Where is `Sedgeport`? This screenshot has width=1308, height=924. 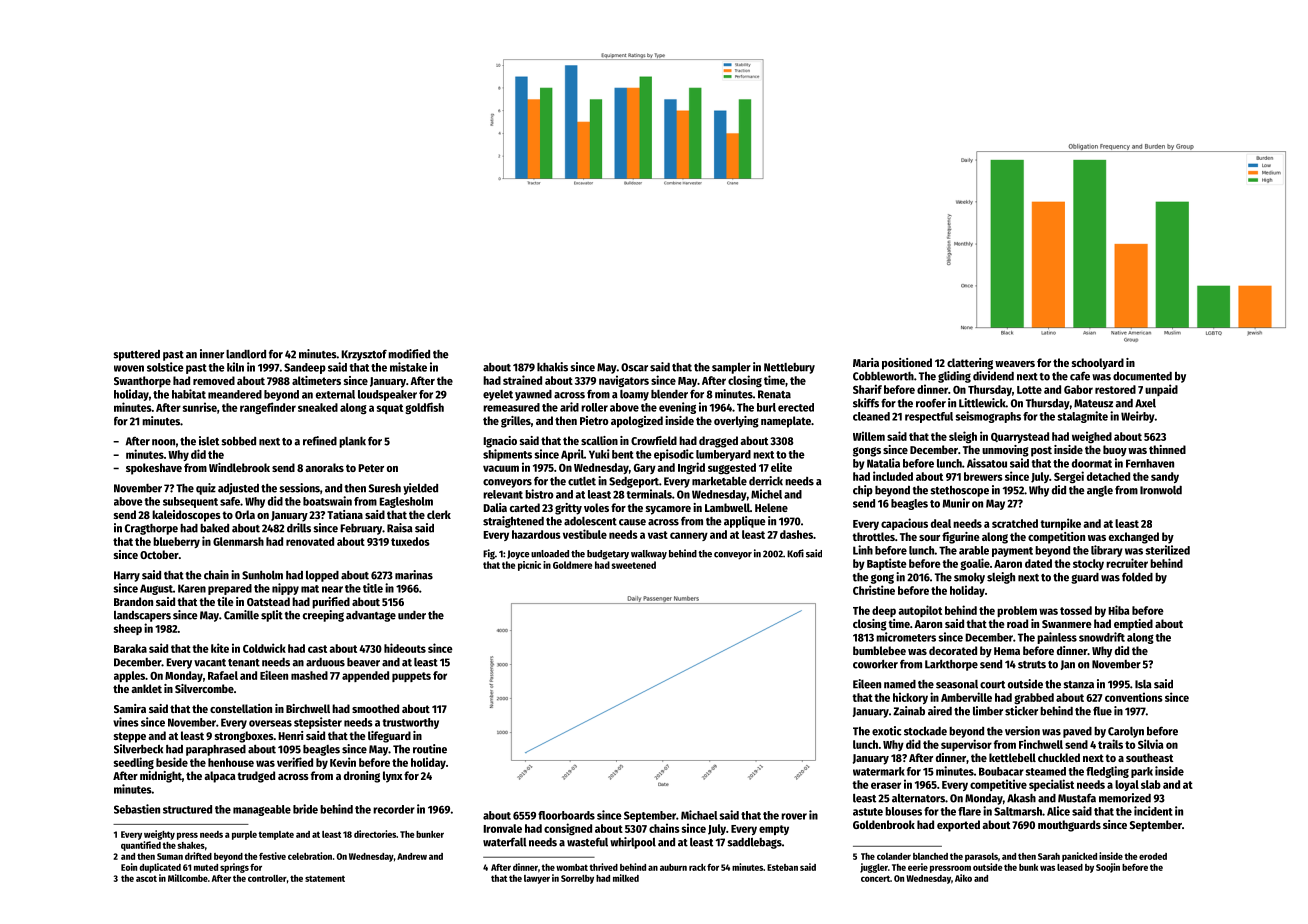 Sedgeport is located at coordinates (634, 482).
